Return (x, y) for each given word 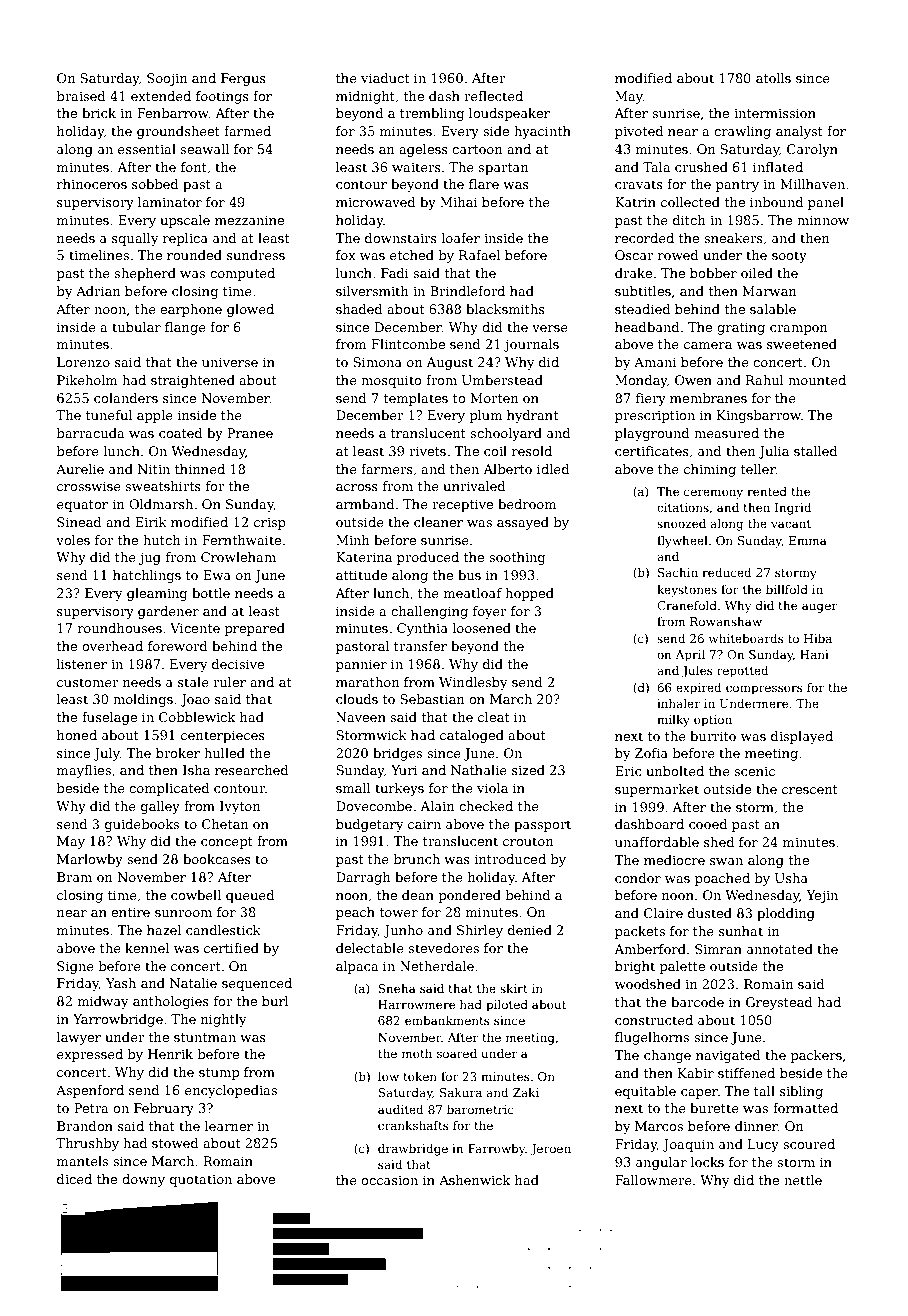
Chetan (225, 824)
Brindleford (467, 291)
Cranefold (687, 605)
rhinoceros (92, 184)
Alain (437, 806)
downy (143, 1180)
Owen (693, 380)
